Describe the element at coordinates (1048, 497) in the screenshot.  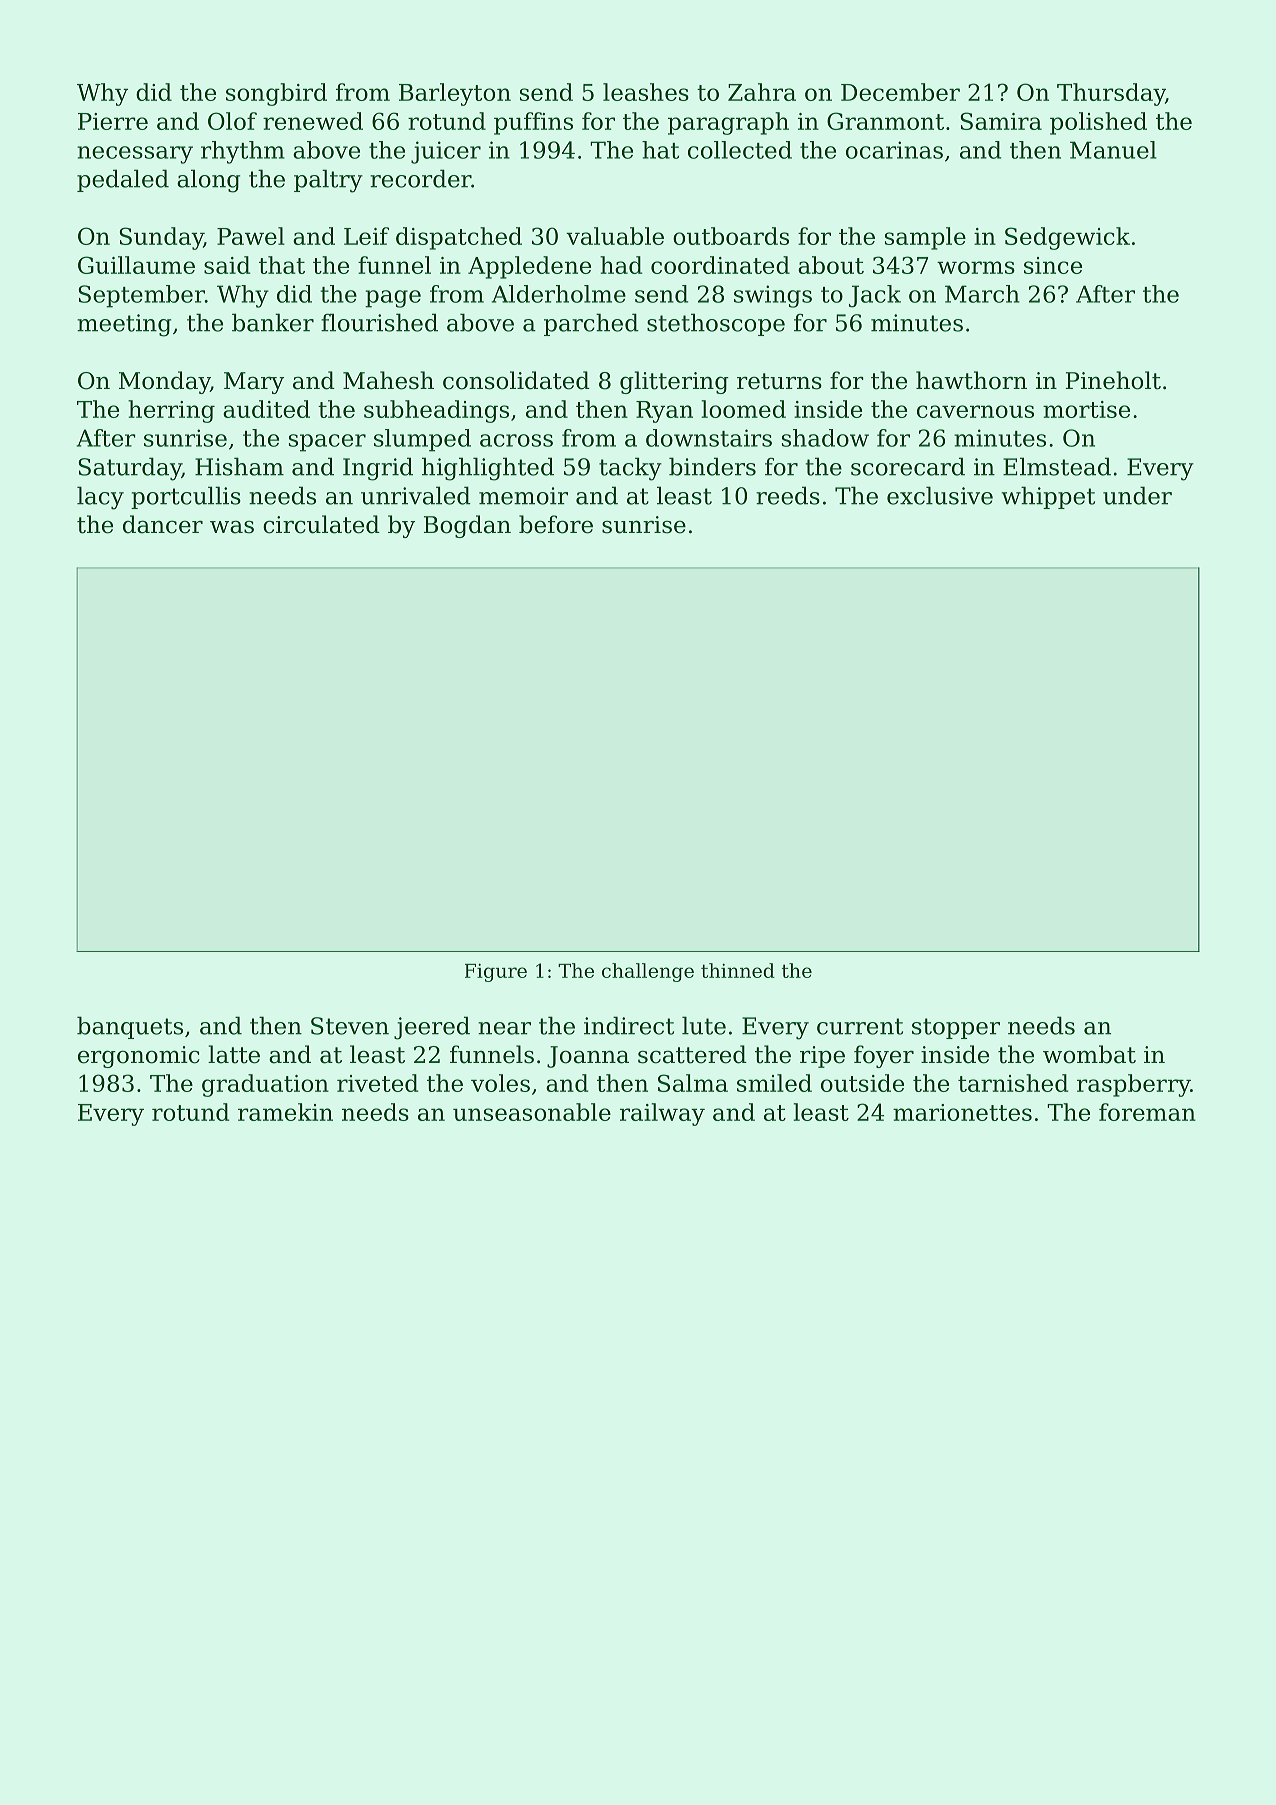
I see `whippet` at that location.
